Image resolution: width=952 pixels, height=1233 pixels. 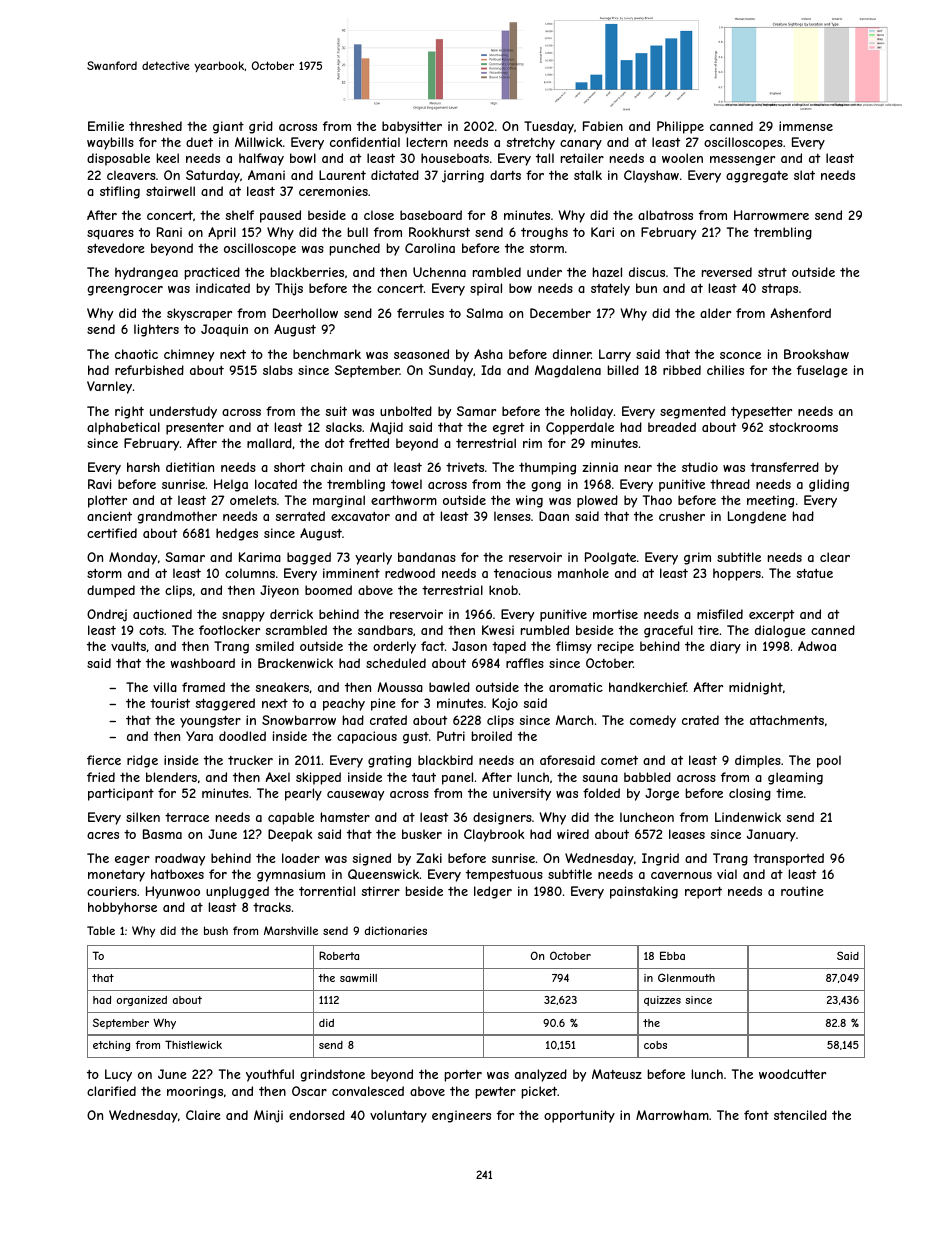 What do you see at coordinates (332, 1075) in the screenshot?
I see `grindstone` at bounding box center [332, 1075].
